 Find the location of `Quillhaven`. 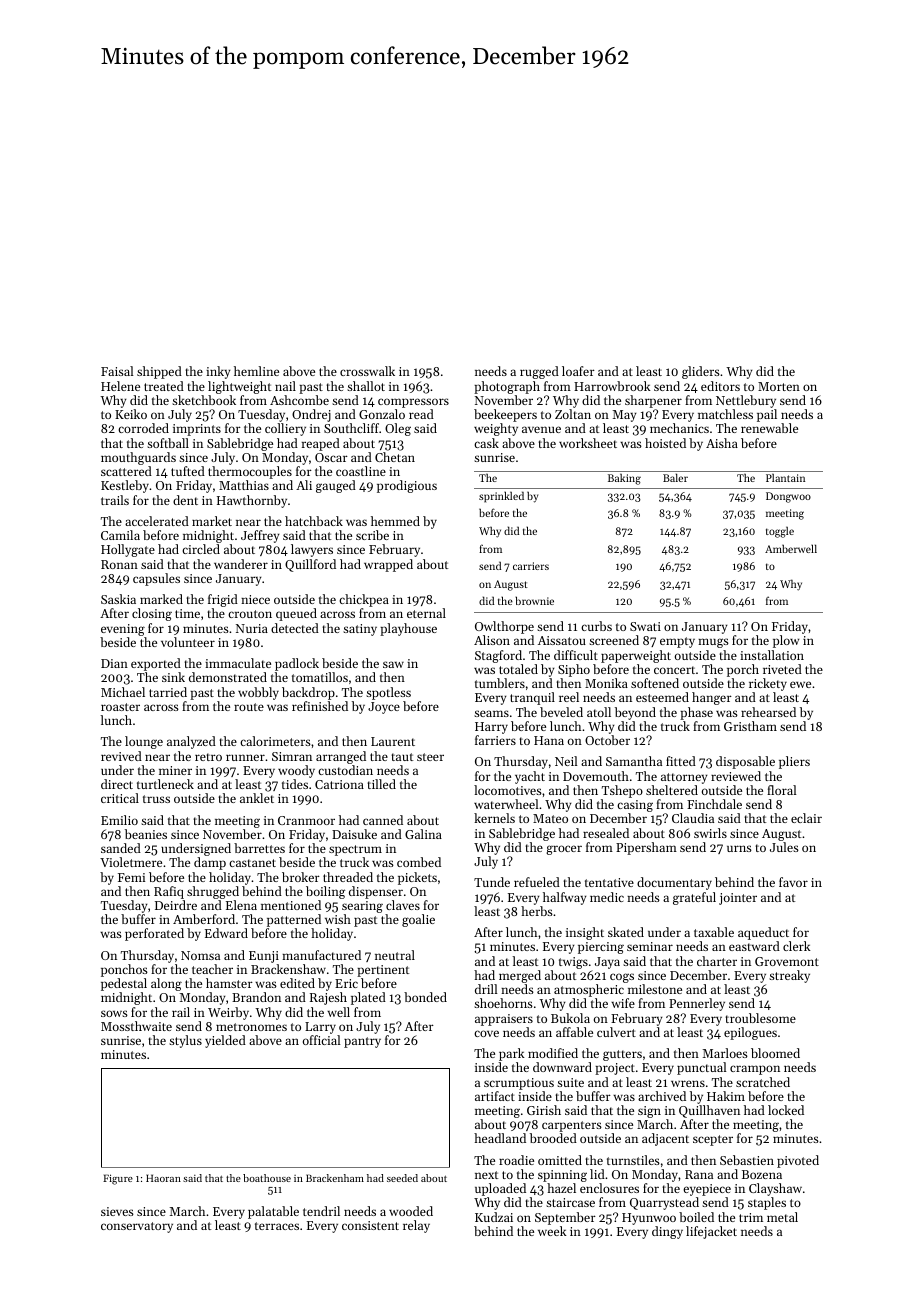

Quillhaven is located at coordinates (709, 1111).
